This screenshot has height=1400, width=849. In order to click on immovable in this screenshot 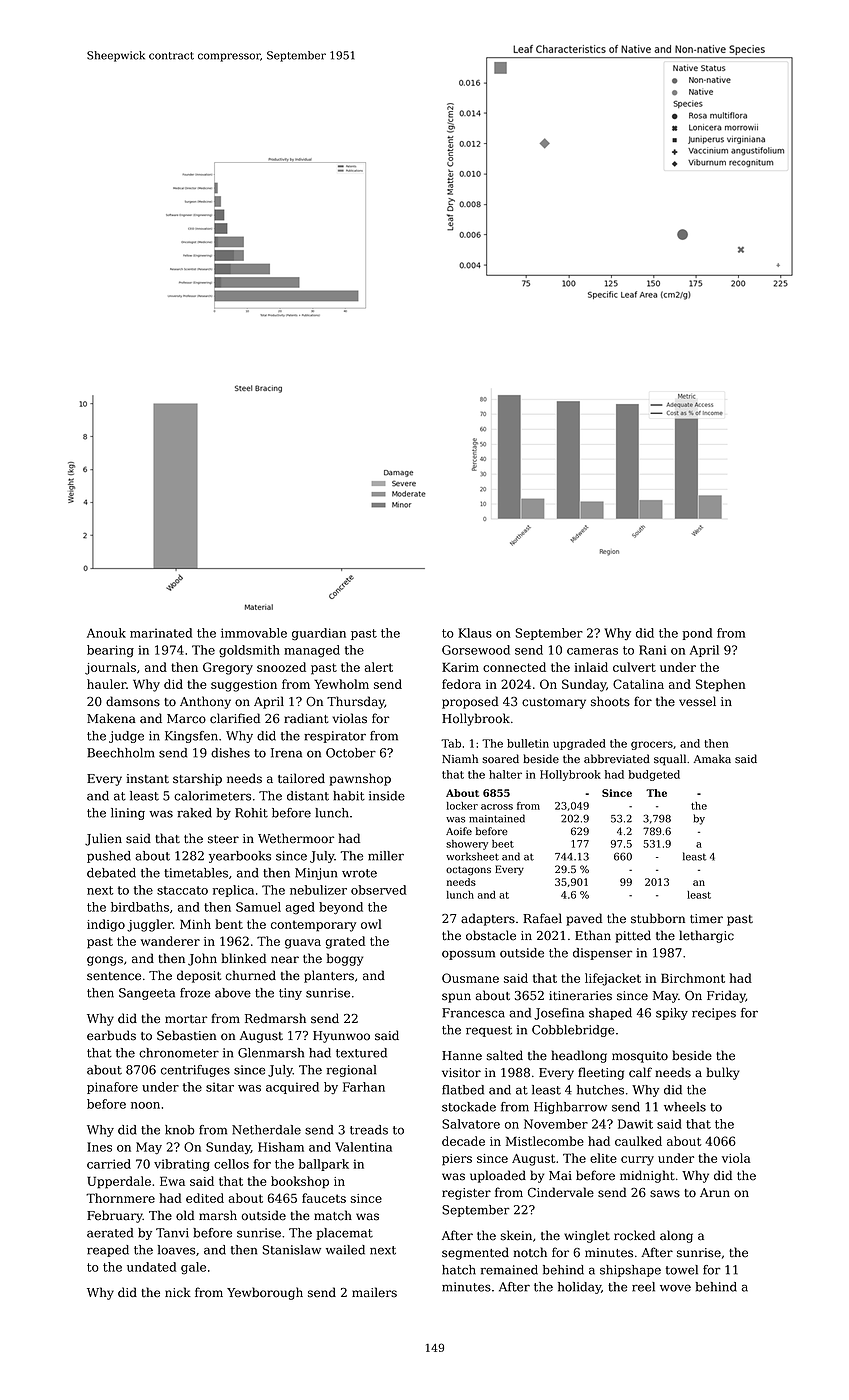, I will do `click(254, 633)`.
